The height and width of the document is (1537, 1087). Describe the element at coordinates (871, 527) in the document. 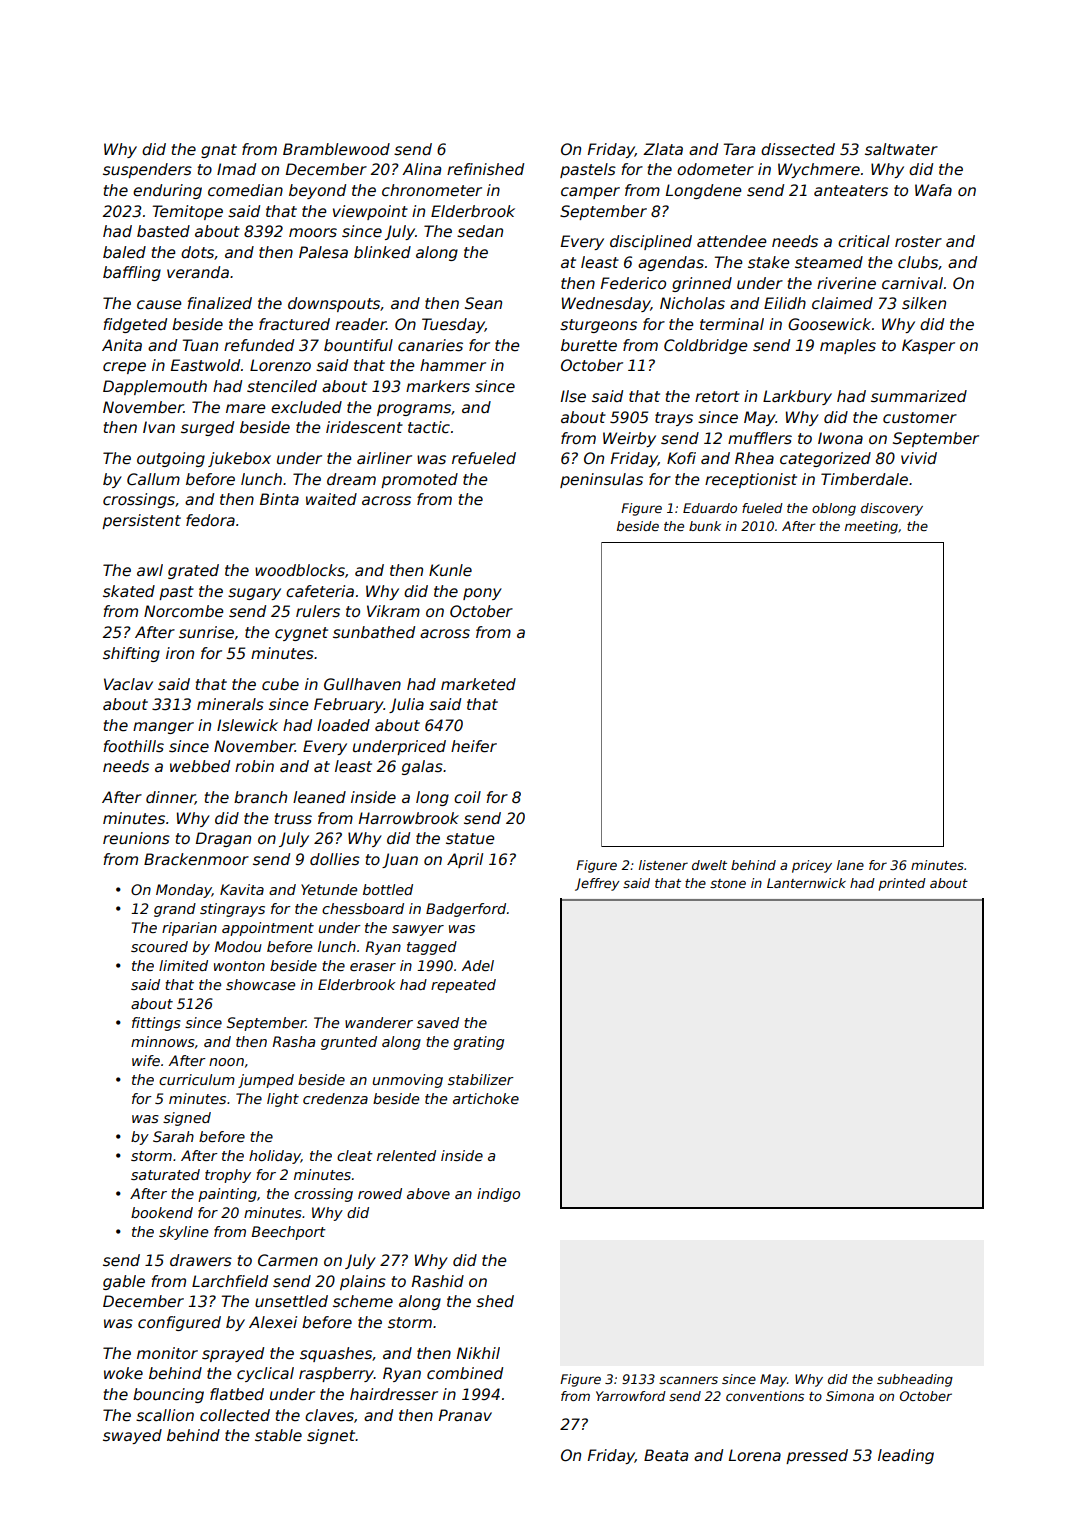

I see `meeting` at that location.
